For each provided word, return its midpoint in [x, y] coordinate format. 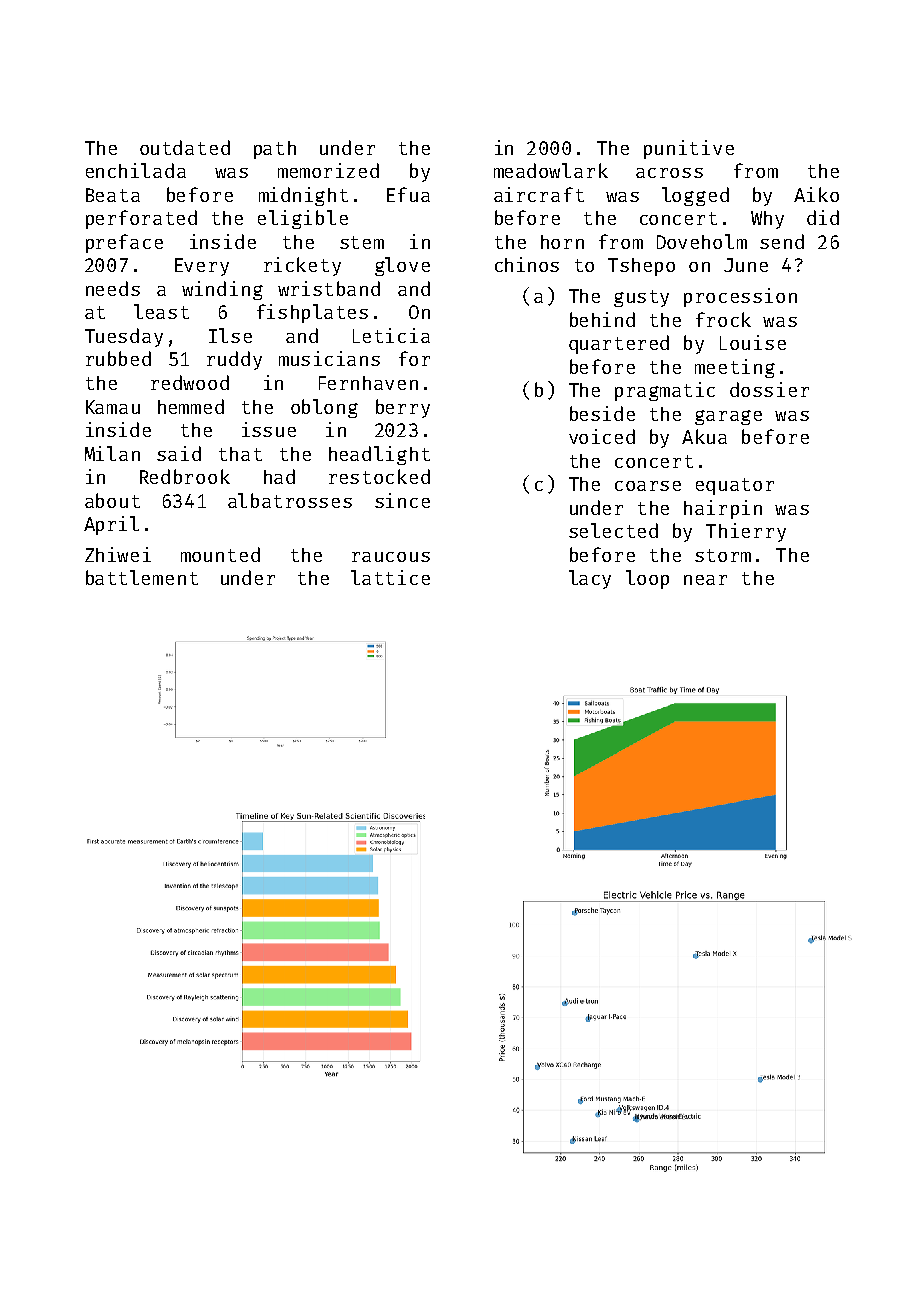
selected [613, 530]
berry [403, 408]
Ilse [230, 335]
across [669, 173]
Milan [112, 453]
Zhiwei [118, 554]
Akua [704, 436]
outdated [185, 147]
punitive [689, 149]
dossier [769, 389]
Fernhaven [368, 383]
